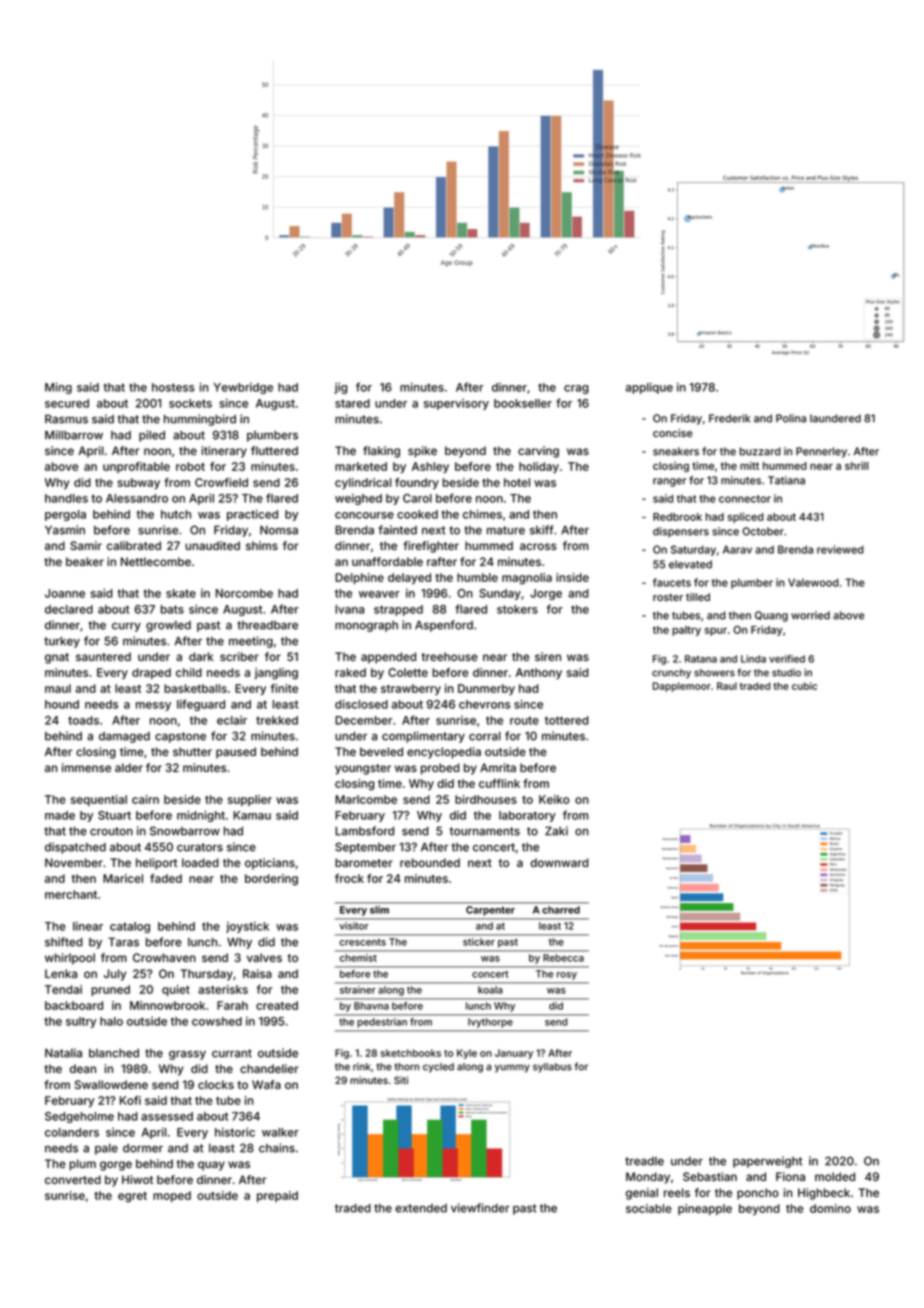  I want to click on sociable, so click(649, 1208).
